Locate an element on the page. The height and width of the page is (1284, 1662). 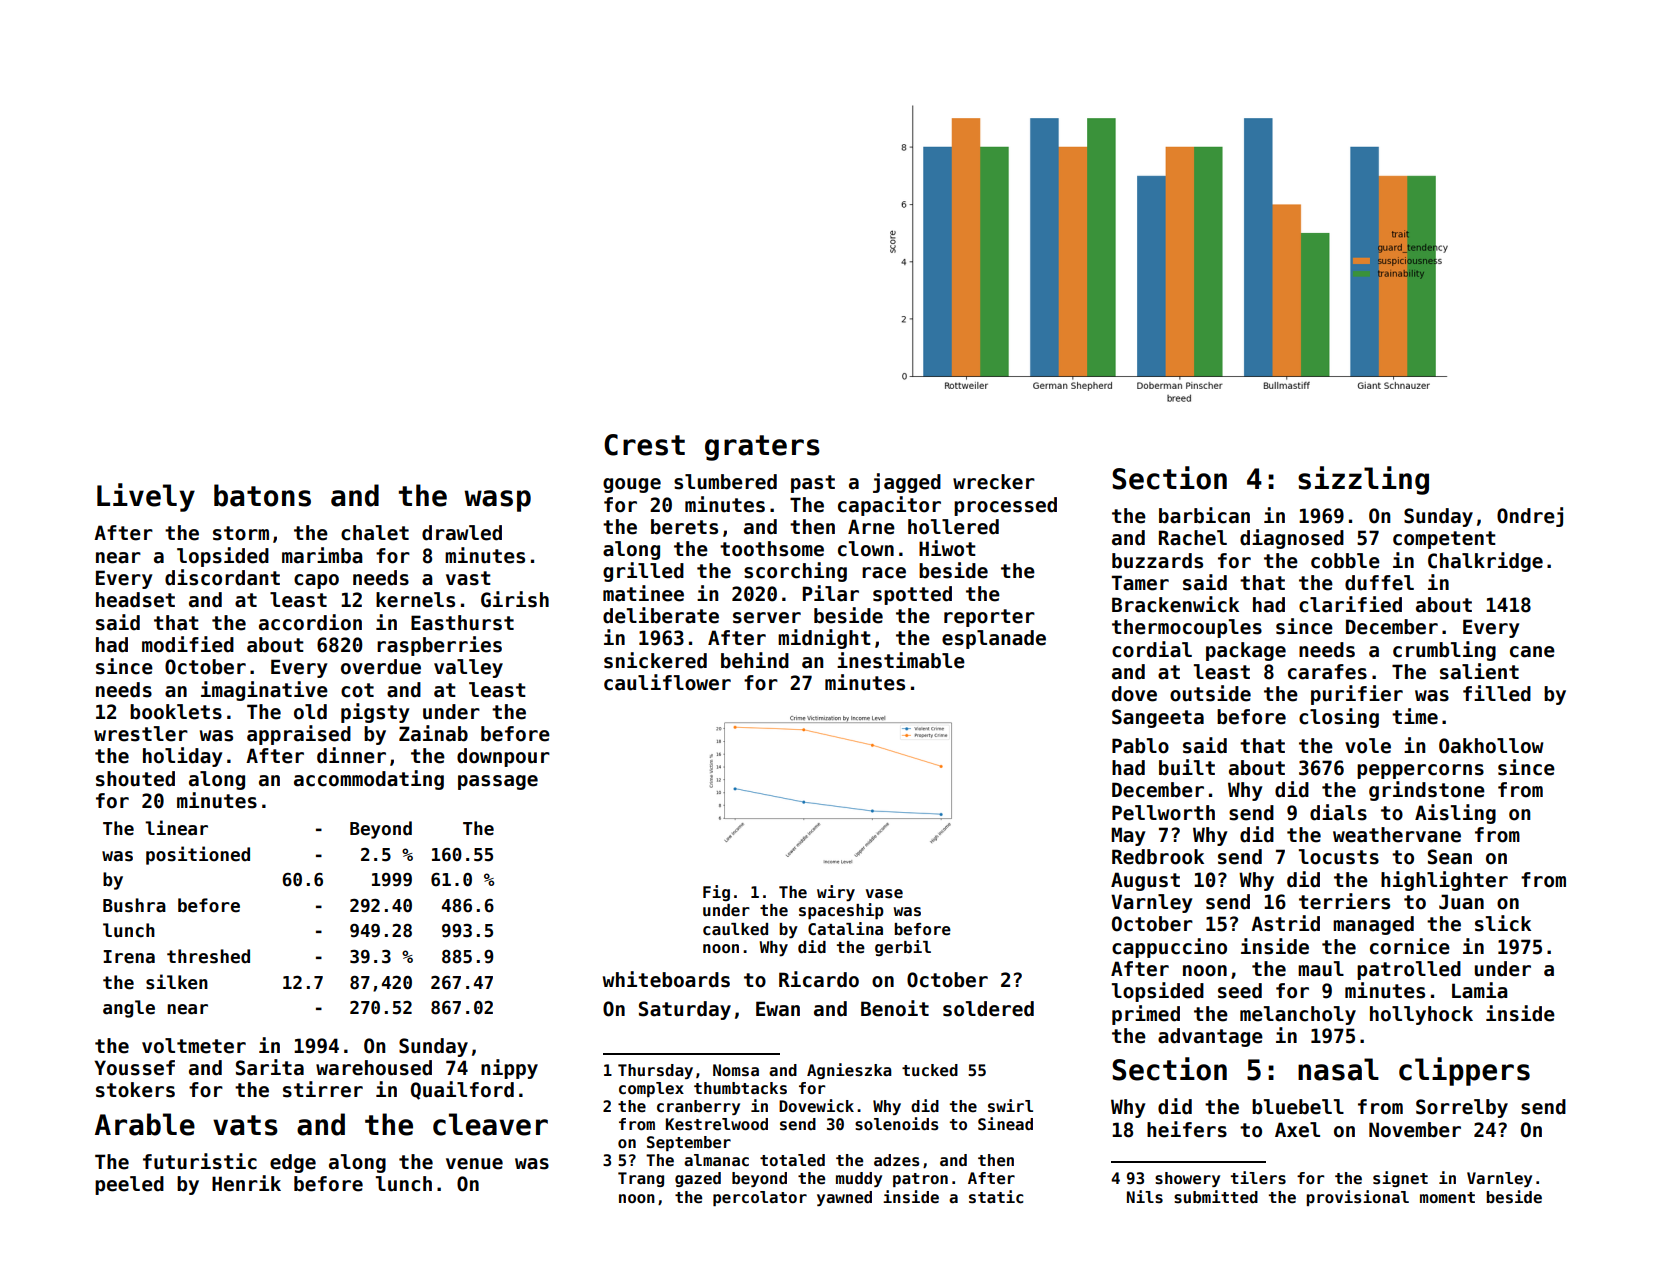
patrolled is located at coordinates (1409, 970).
